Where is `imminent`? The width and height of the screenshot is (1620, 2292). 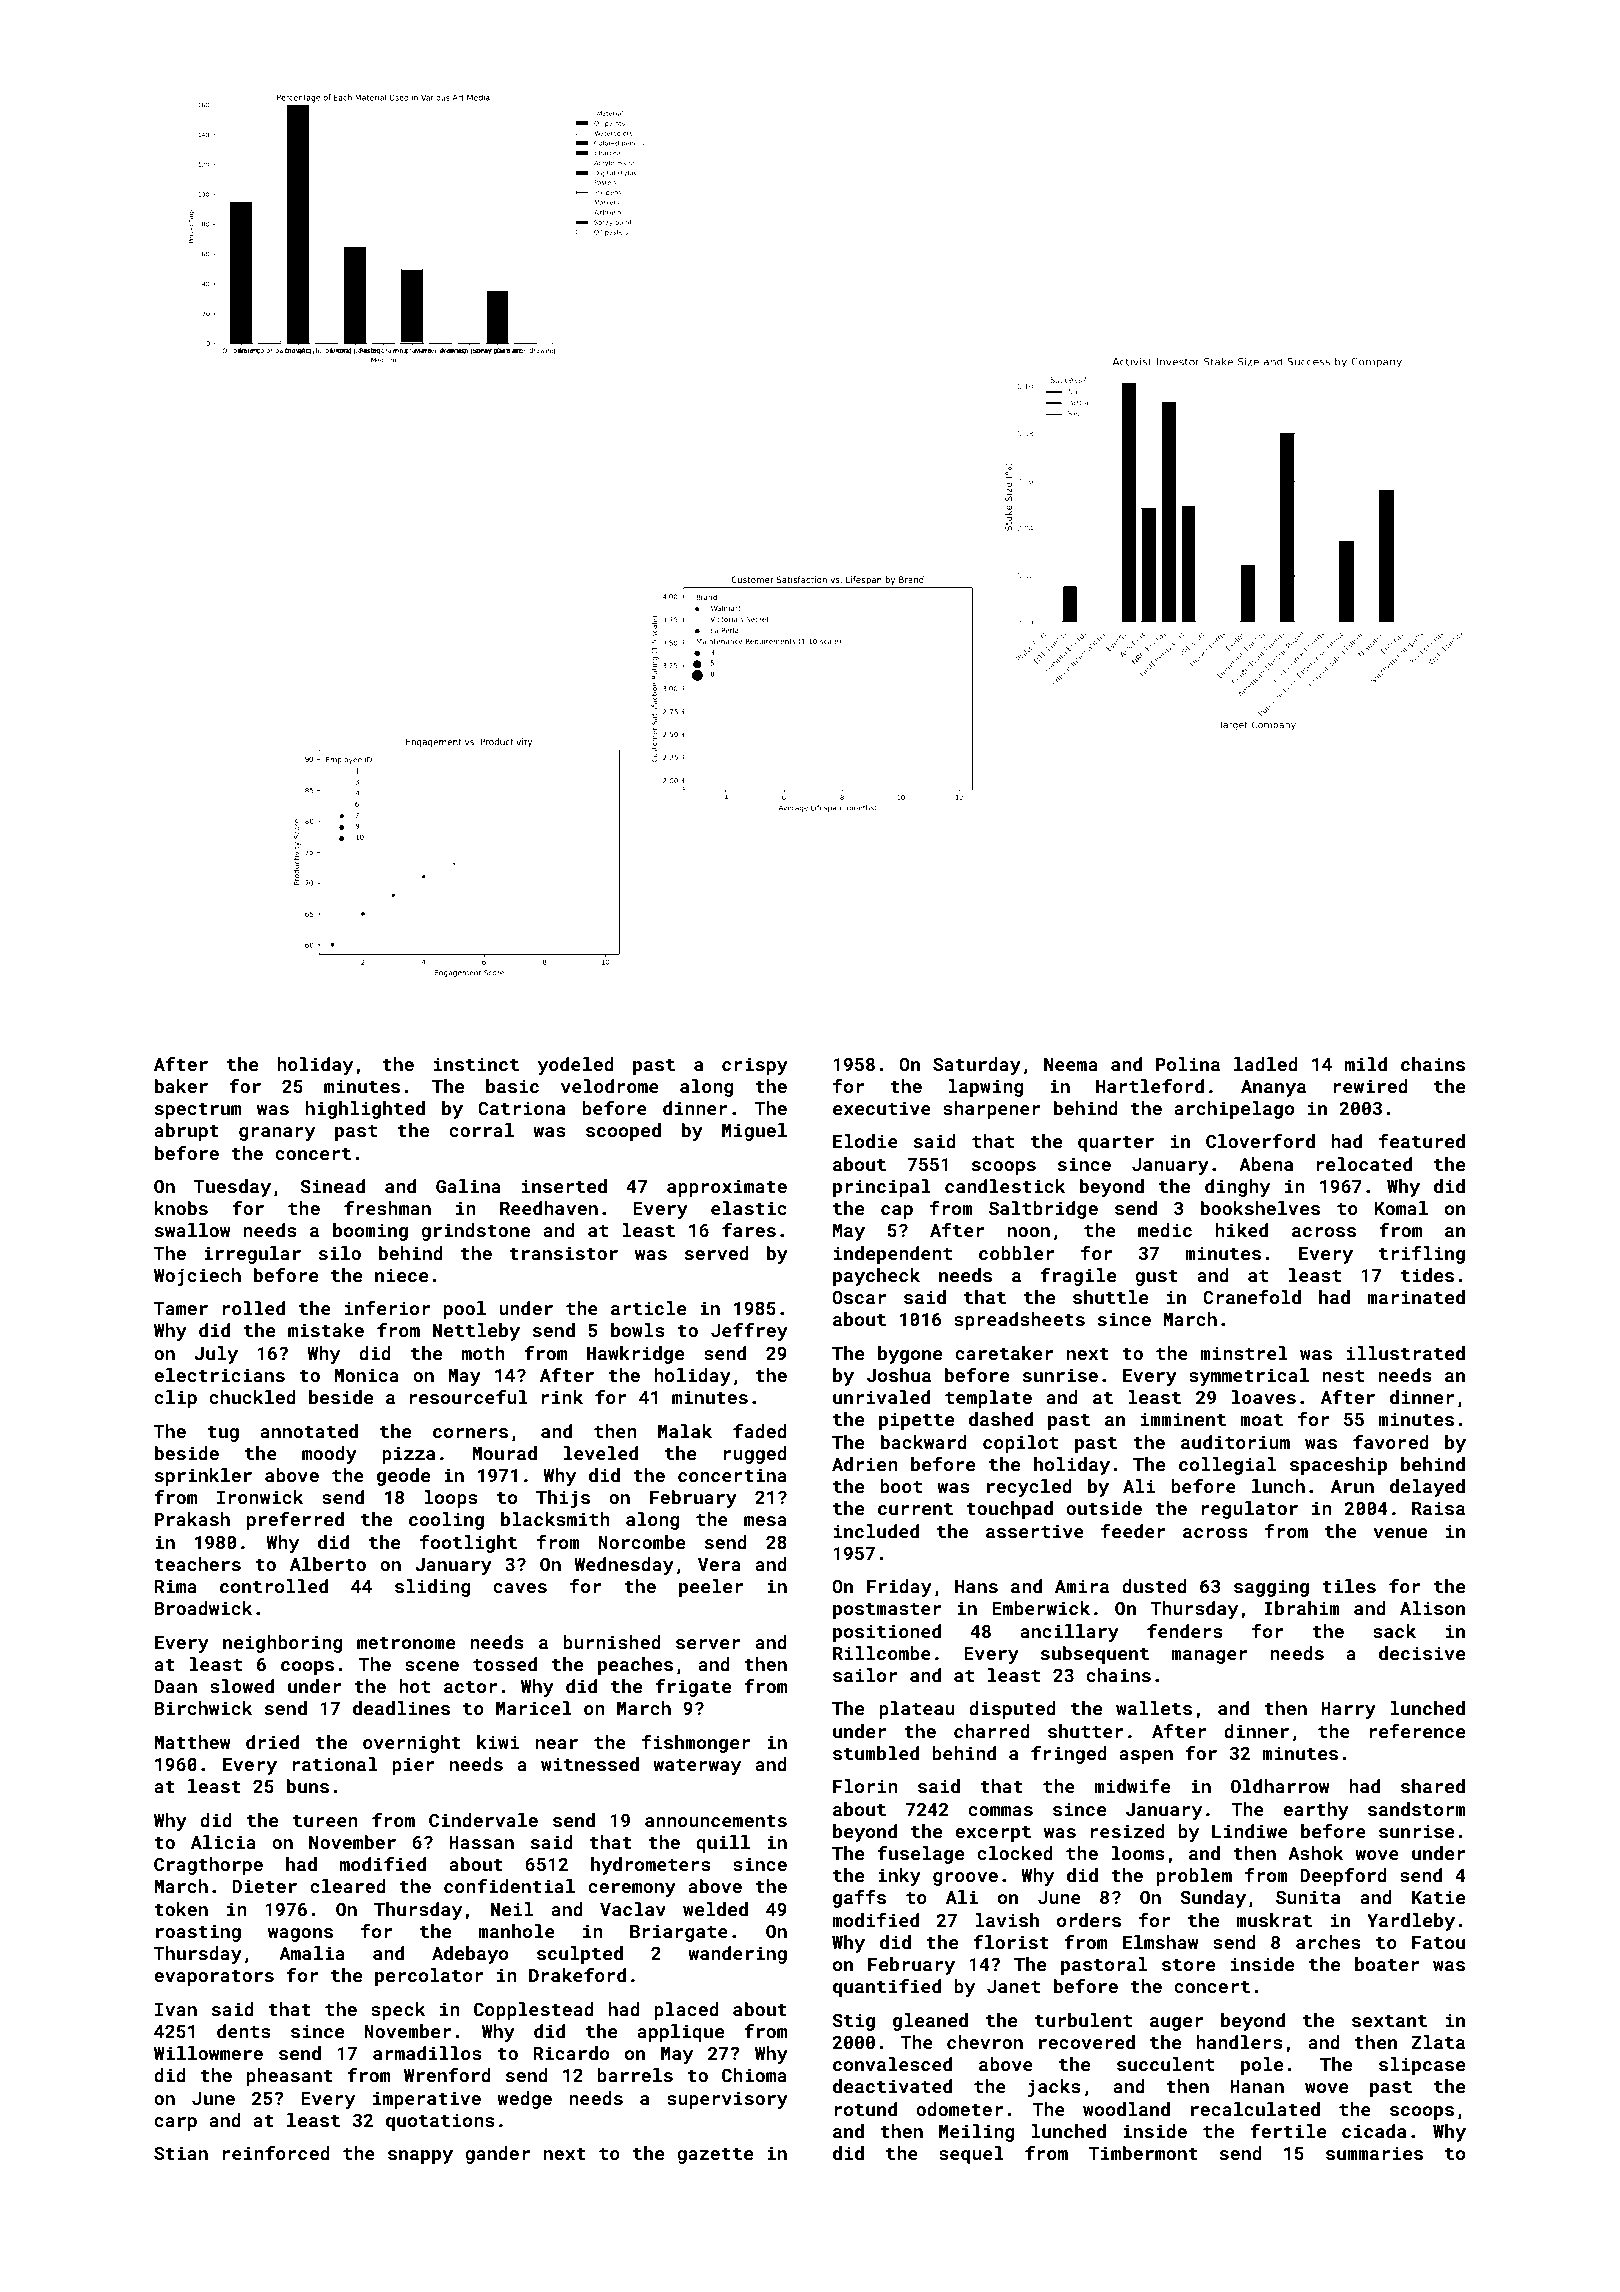
imminent is located at coordinates (1183, 1419).
